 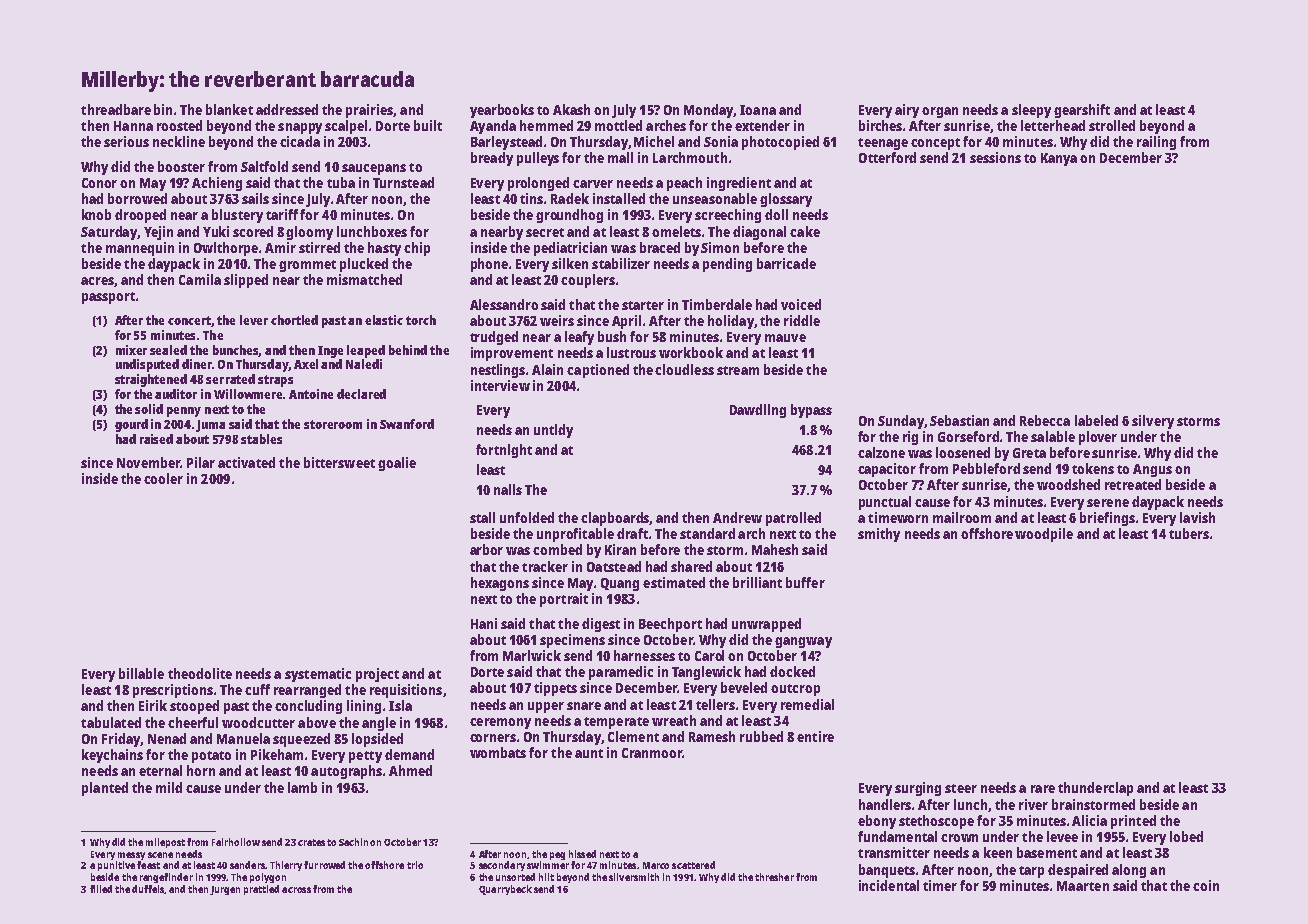 What do you see at coordinates (112, 756) in the document?
I see `keychains` at bounding box center [112, 756].
